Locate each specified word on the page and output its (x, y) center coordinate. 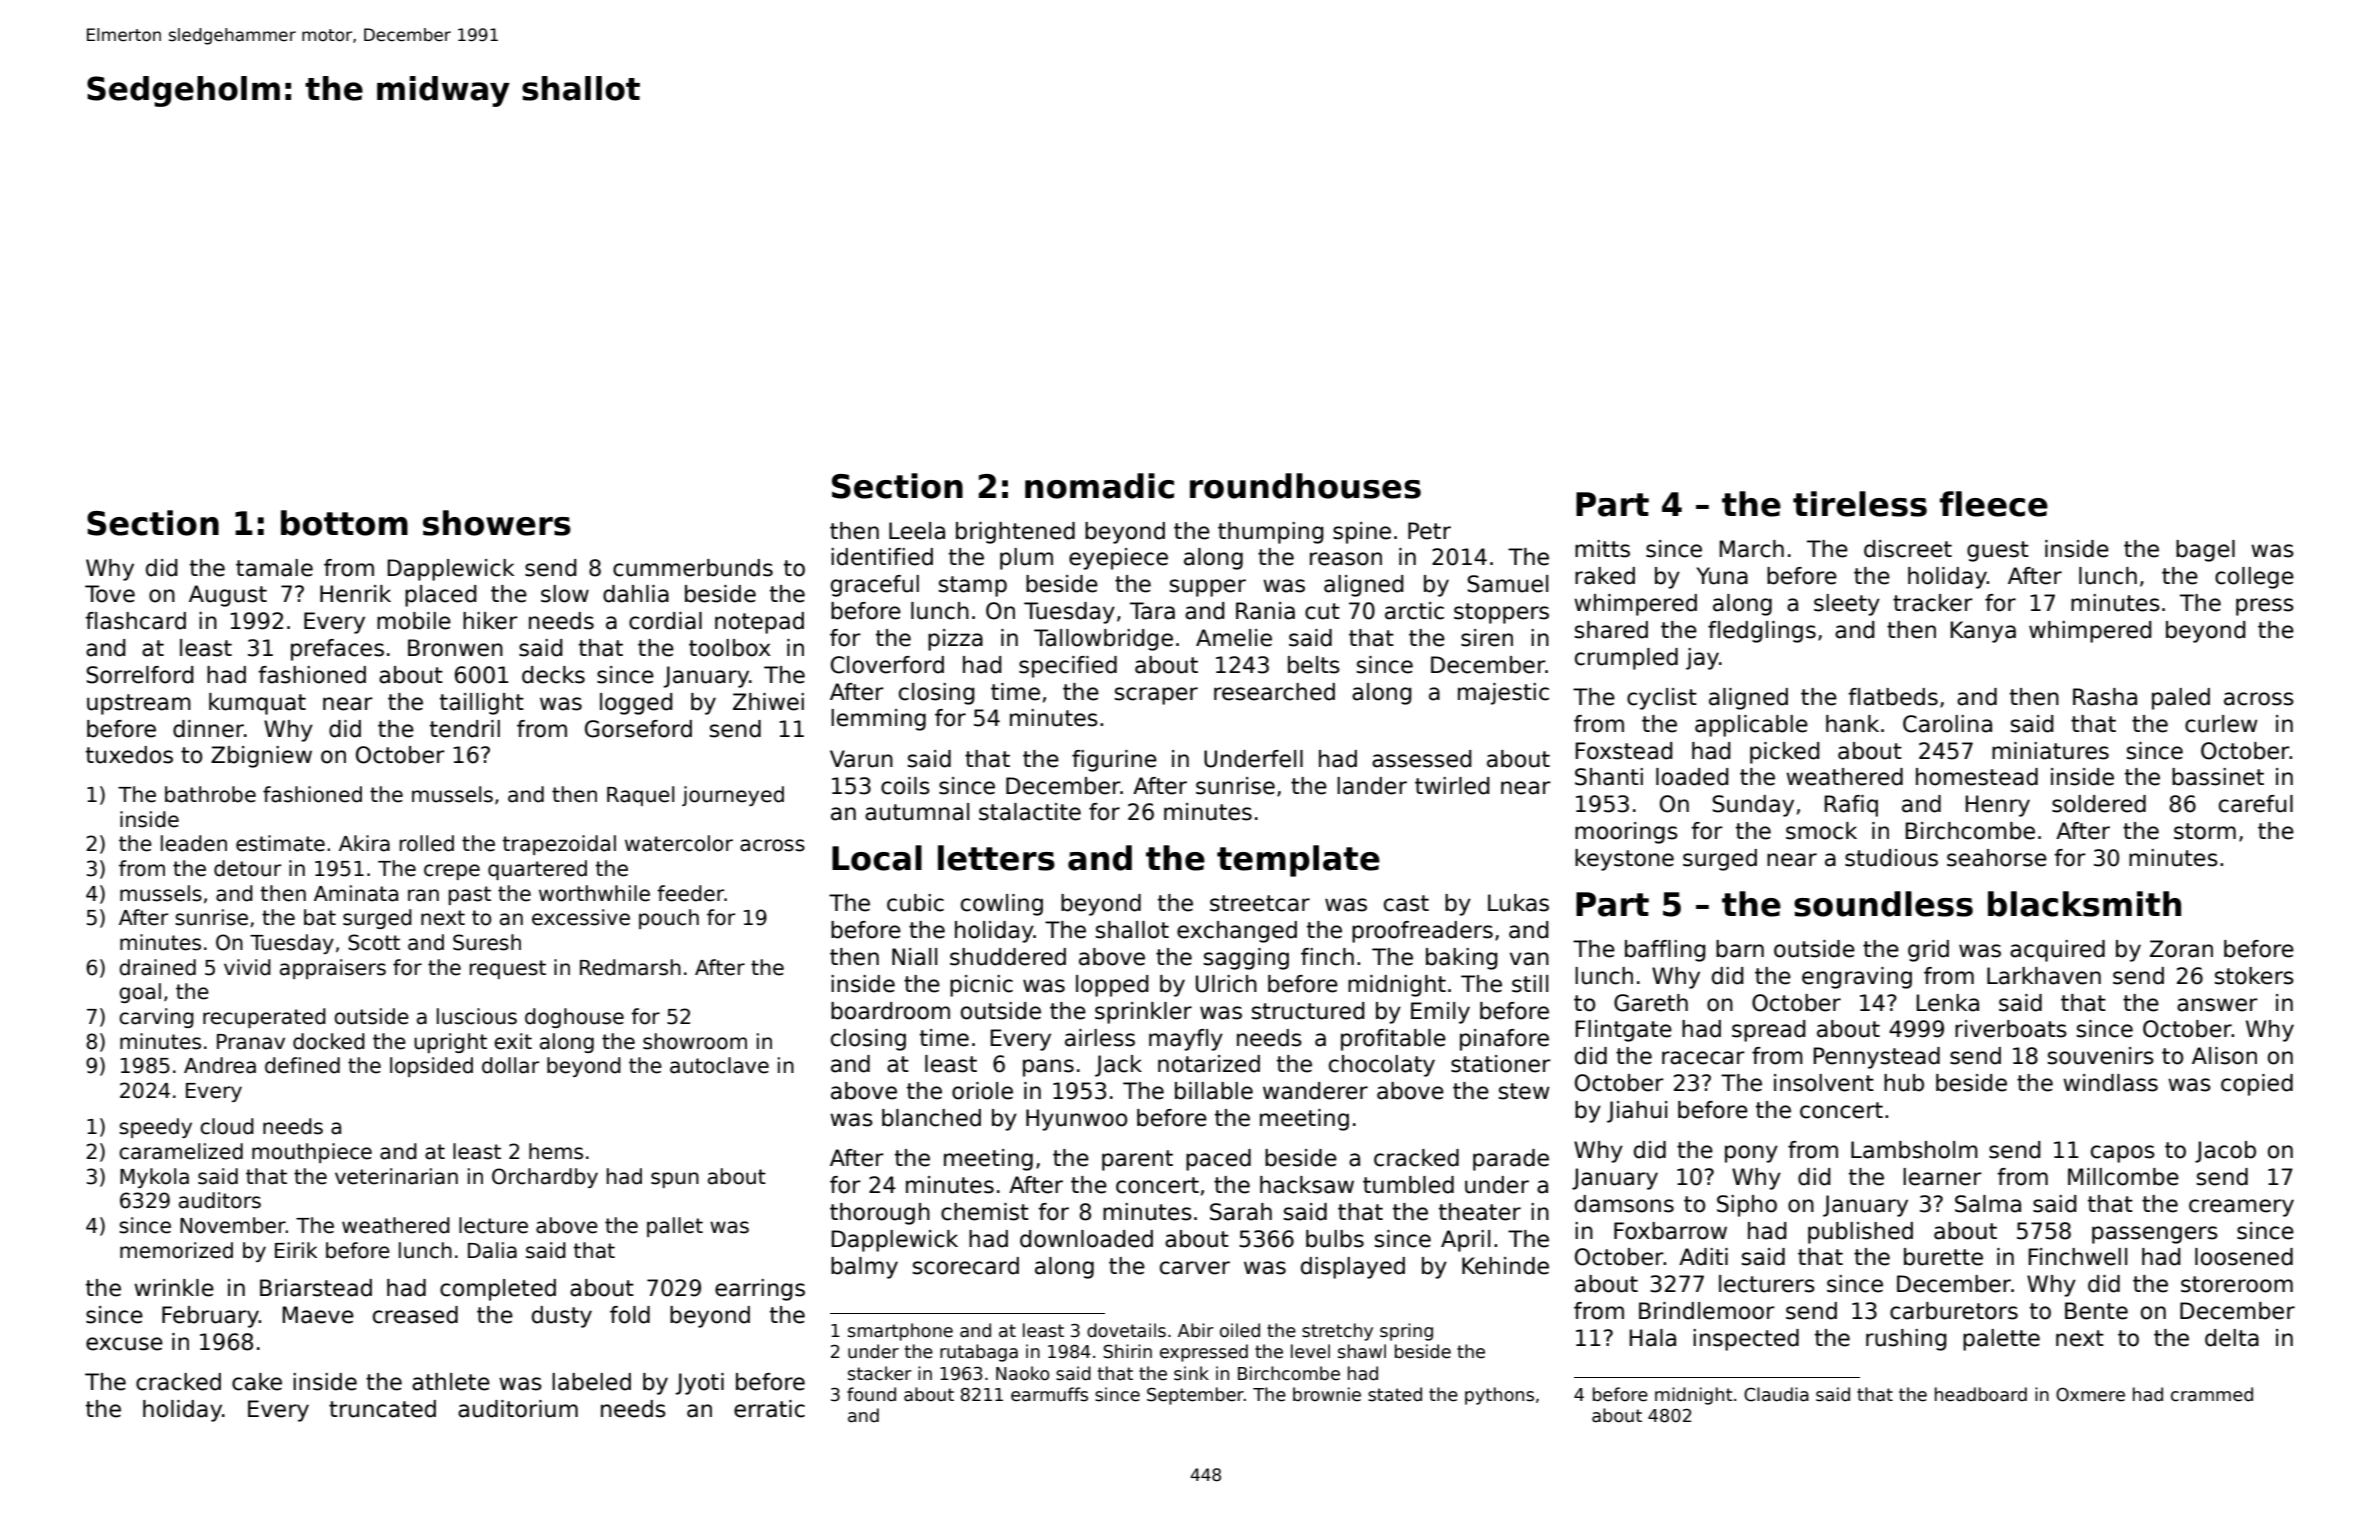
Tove (110, 594)
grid (1928, 951)
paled (2181, 699)
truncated (382, 1409)
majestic (1503, 694)
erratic (769, 1409)
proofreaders (1422, 932)
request (508, 969)
